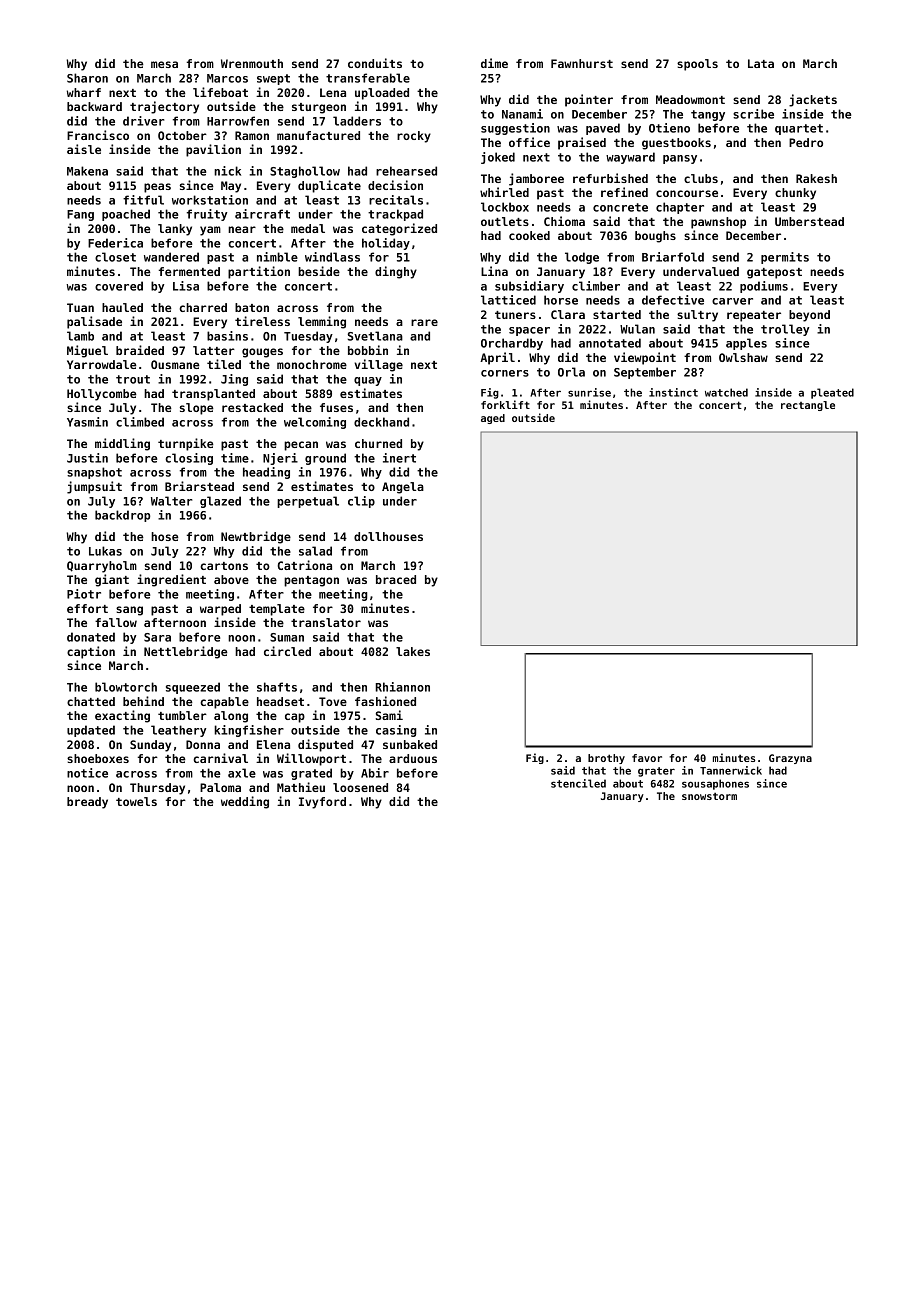 Image resolution: width=924 pixels, height=1308 pixels. What do you see at coordinates (322, 322) in the screenshot?
I see `lemming` at bounding box center [322, 322].
